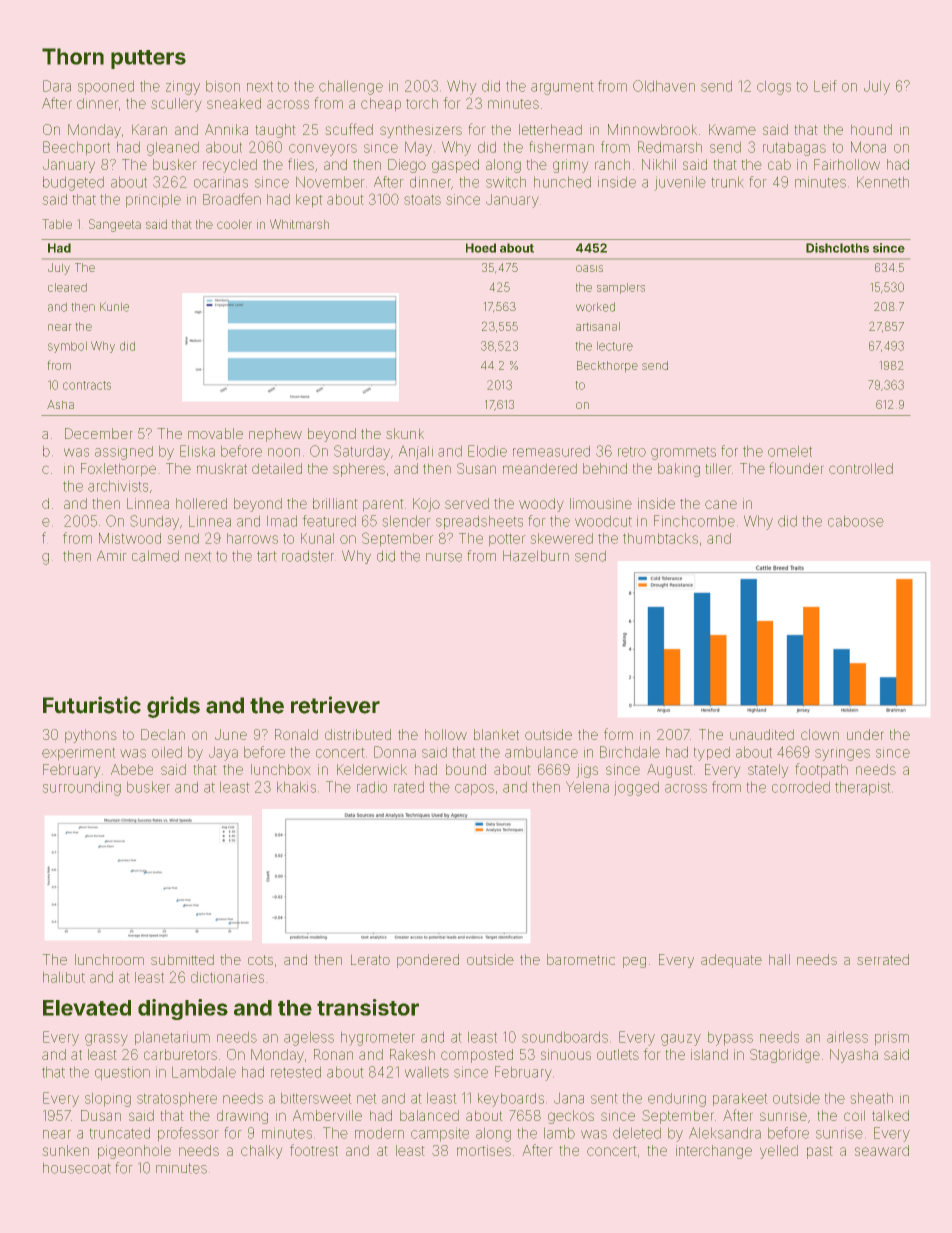 This document has height=1233, width=952. What do you see at coordinates (801, 787) in the document?
I see `corroded` at bounding box center [801, 787].
